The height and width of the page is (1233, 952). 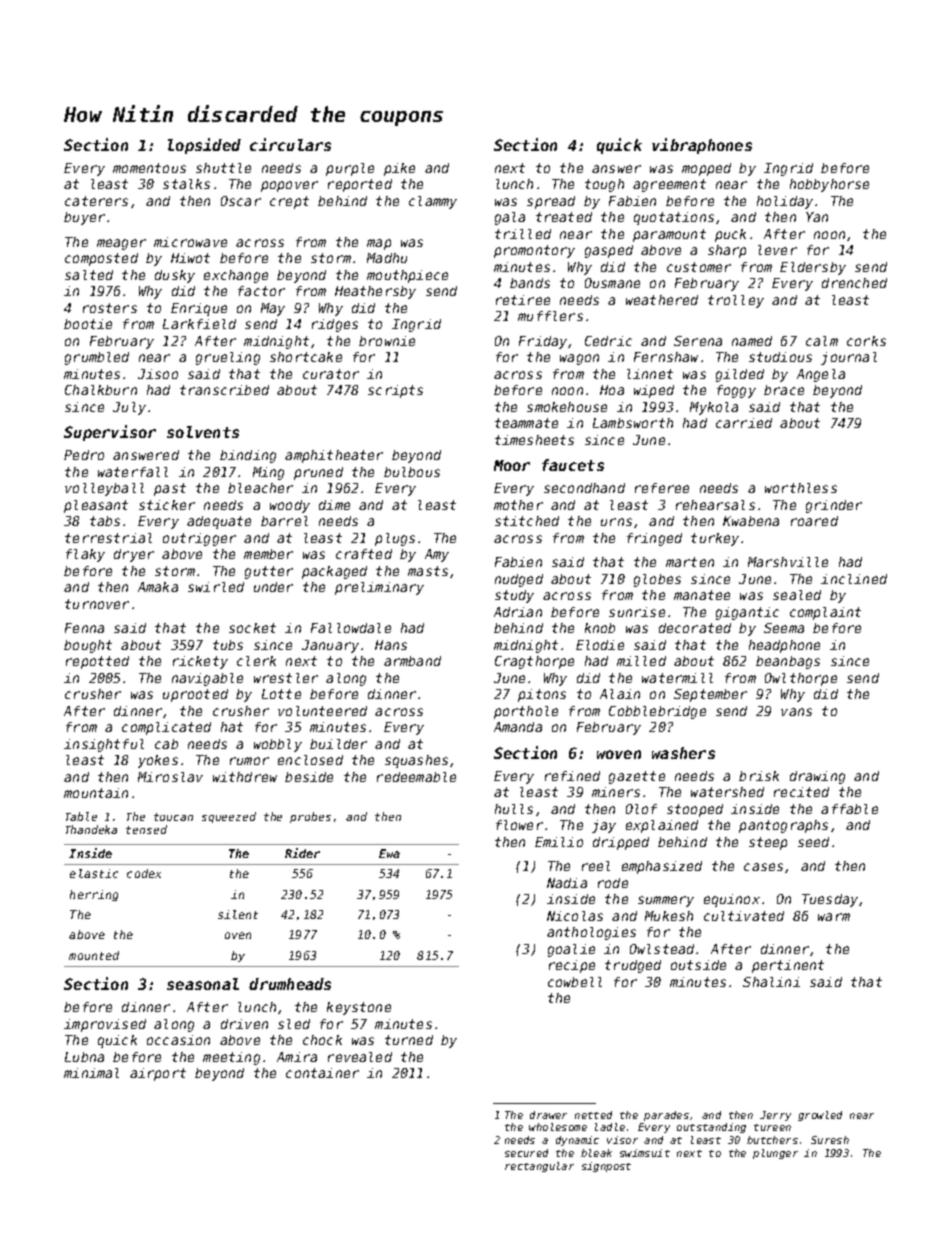 What do you see at coordinates (698, 341) in the page?
I see `Serena` at bounding box center [698, 341].
